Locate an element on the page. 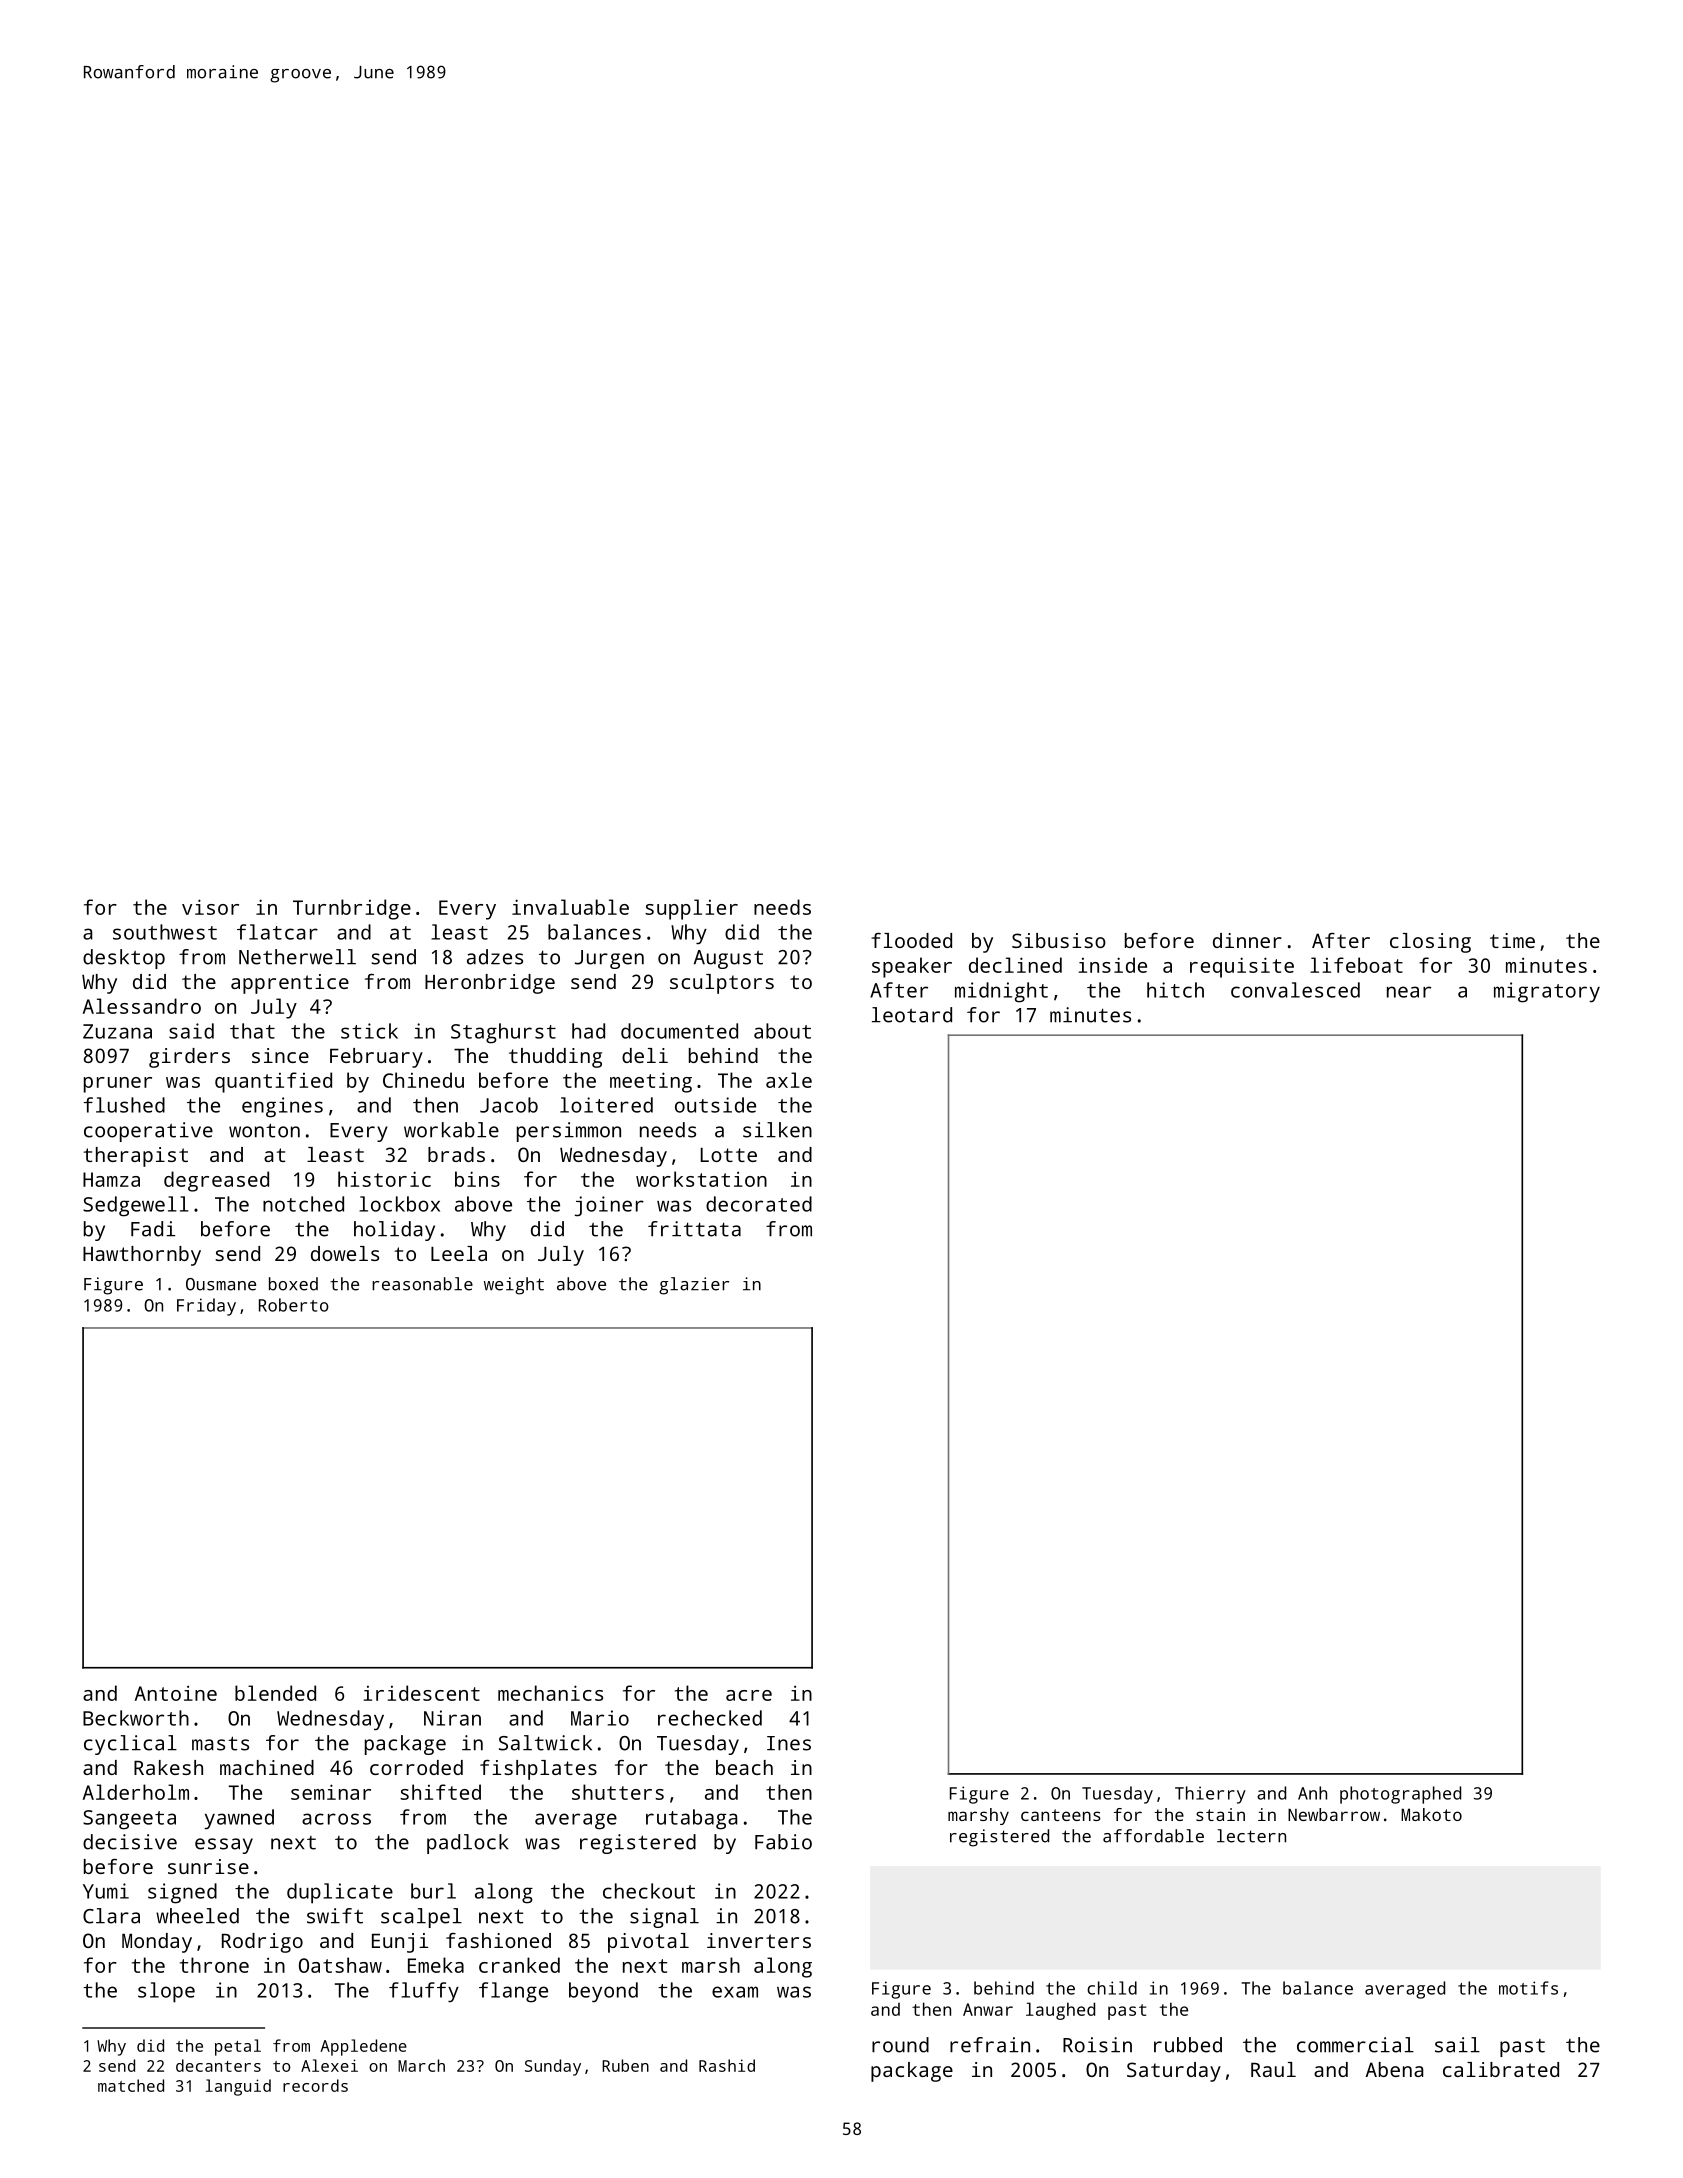  closing is located at coordinates (1430, 943).
